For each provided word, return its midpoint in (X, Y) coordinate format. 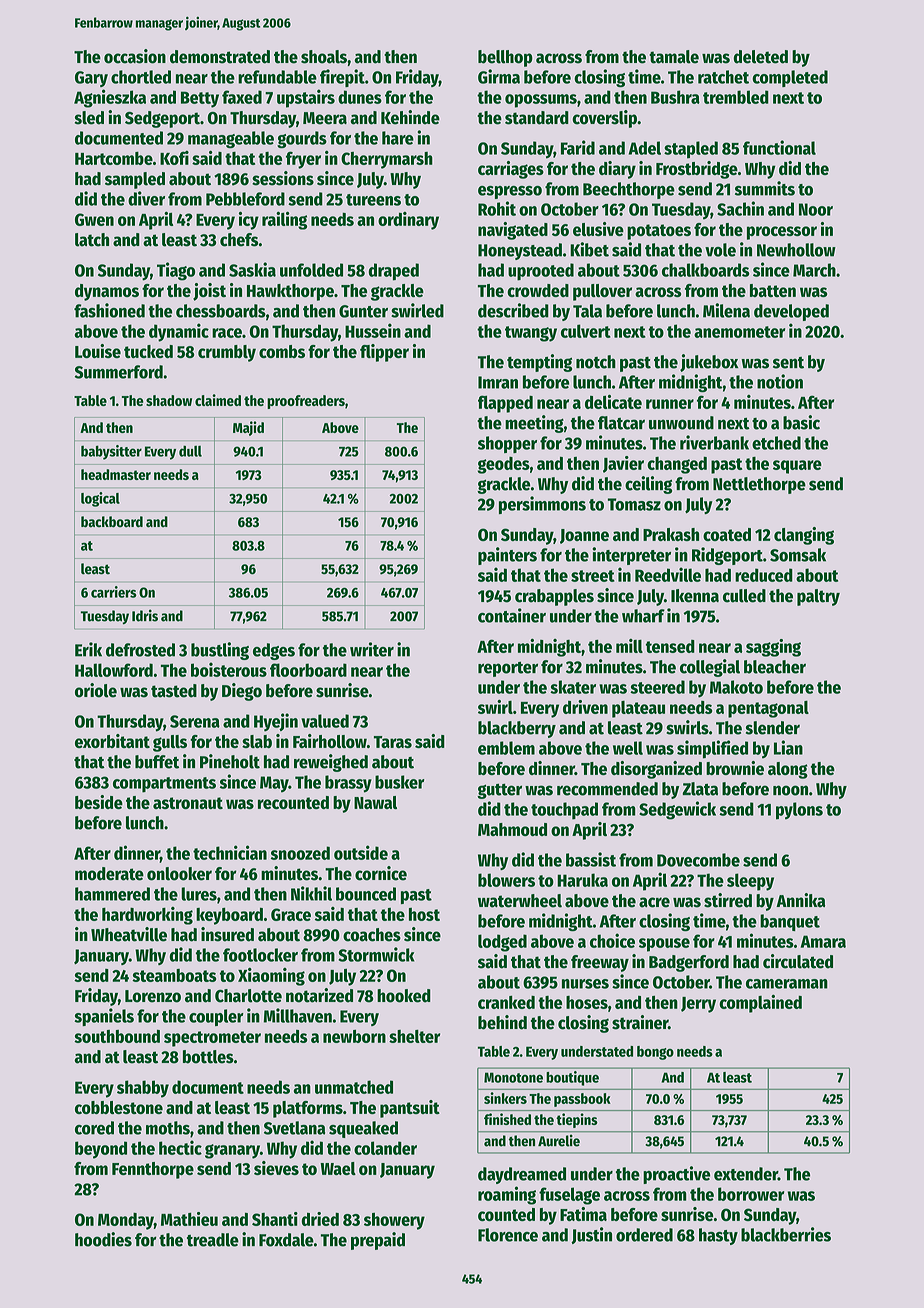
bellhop (505, 58)
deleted (761, 57)
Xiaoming (271, 977)
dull (190, 451)
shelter (414, 1036)
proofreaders (306, 402)
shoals (324, 57)
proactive (676, 1175)
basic (801, 422)
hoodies (103, 1239)
